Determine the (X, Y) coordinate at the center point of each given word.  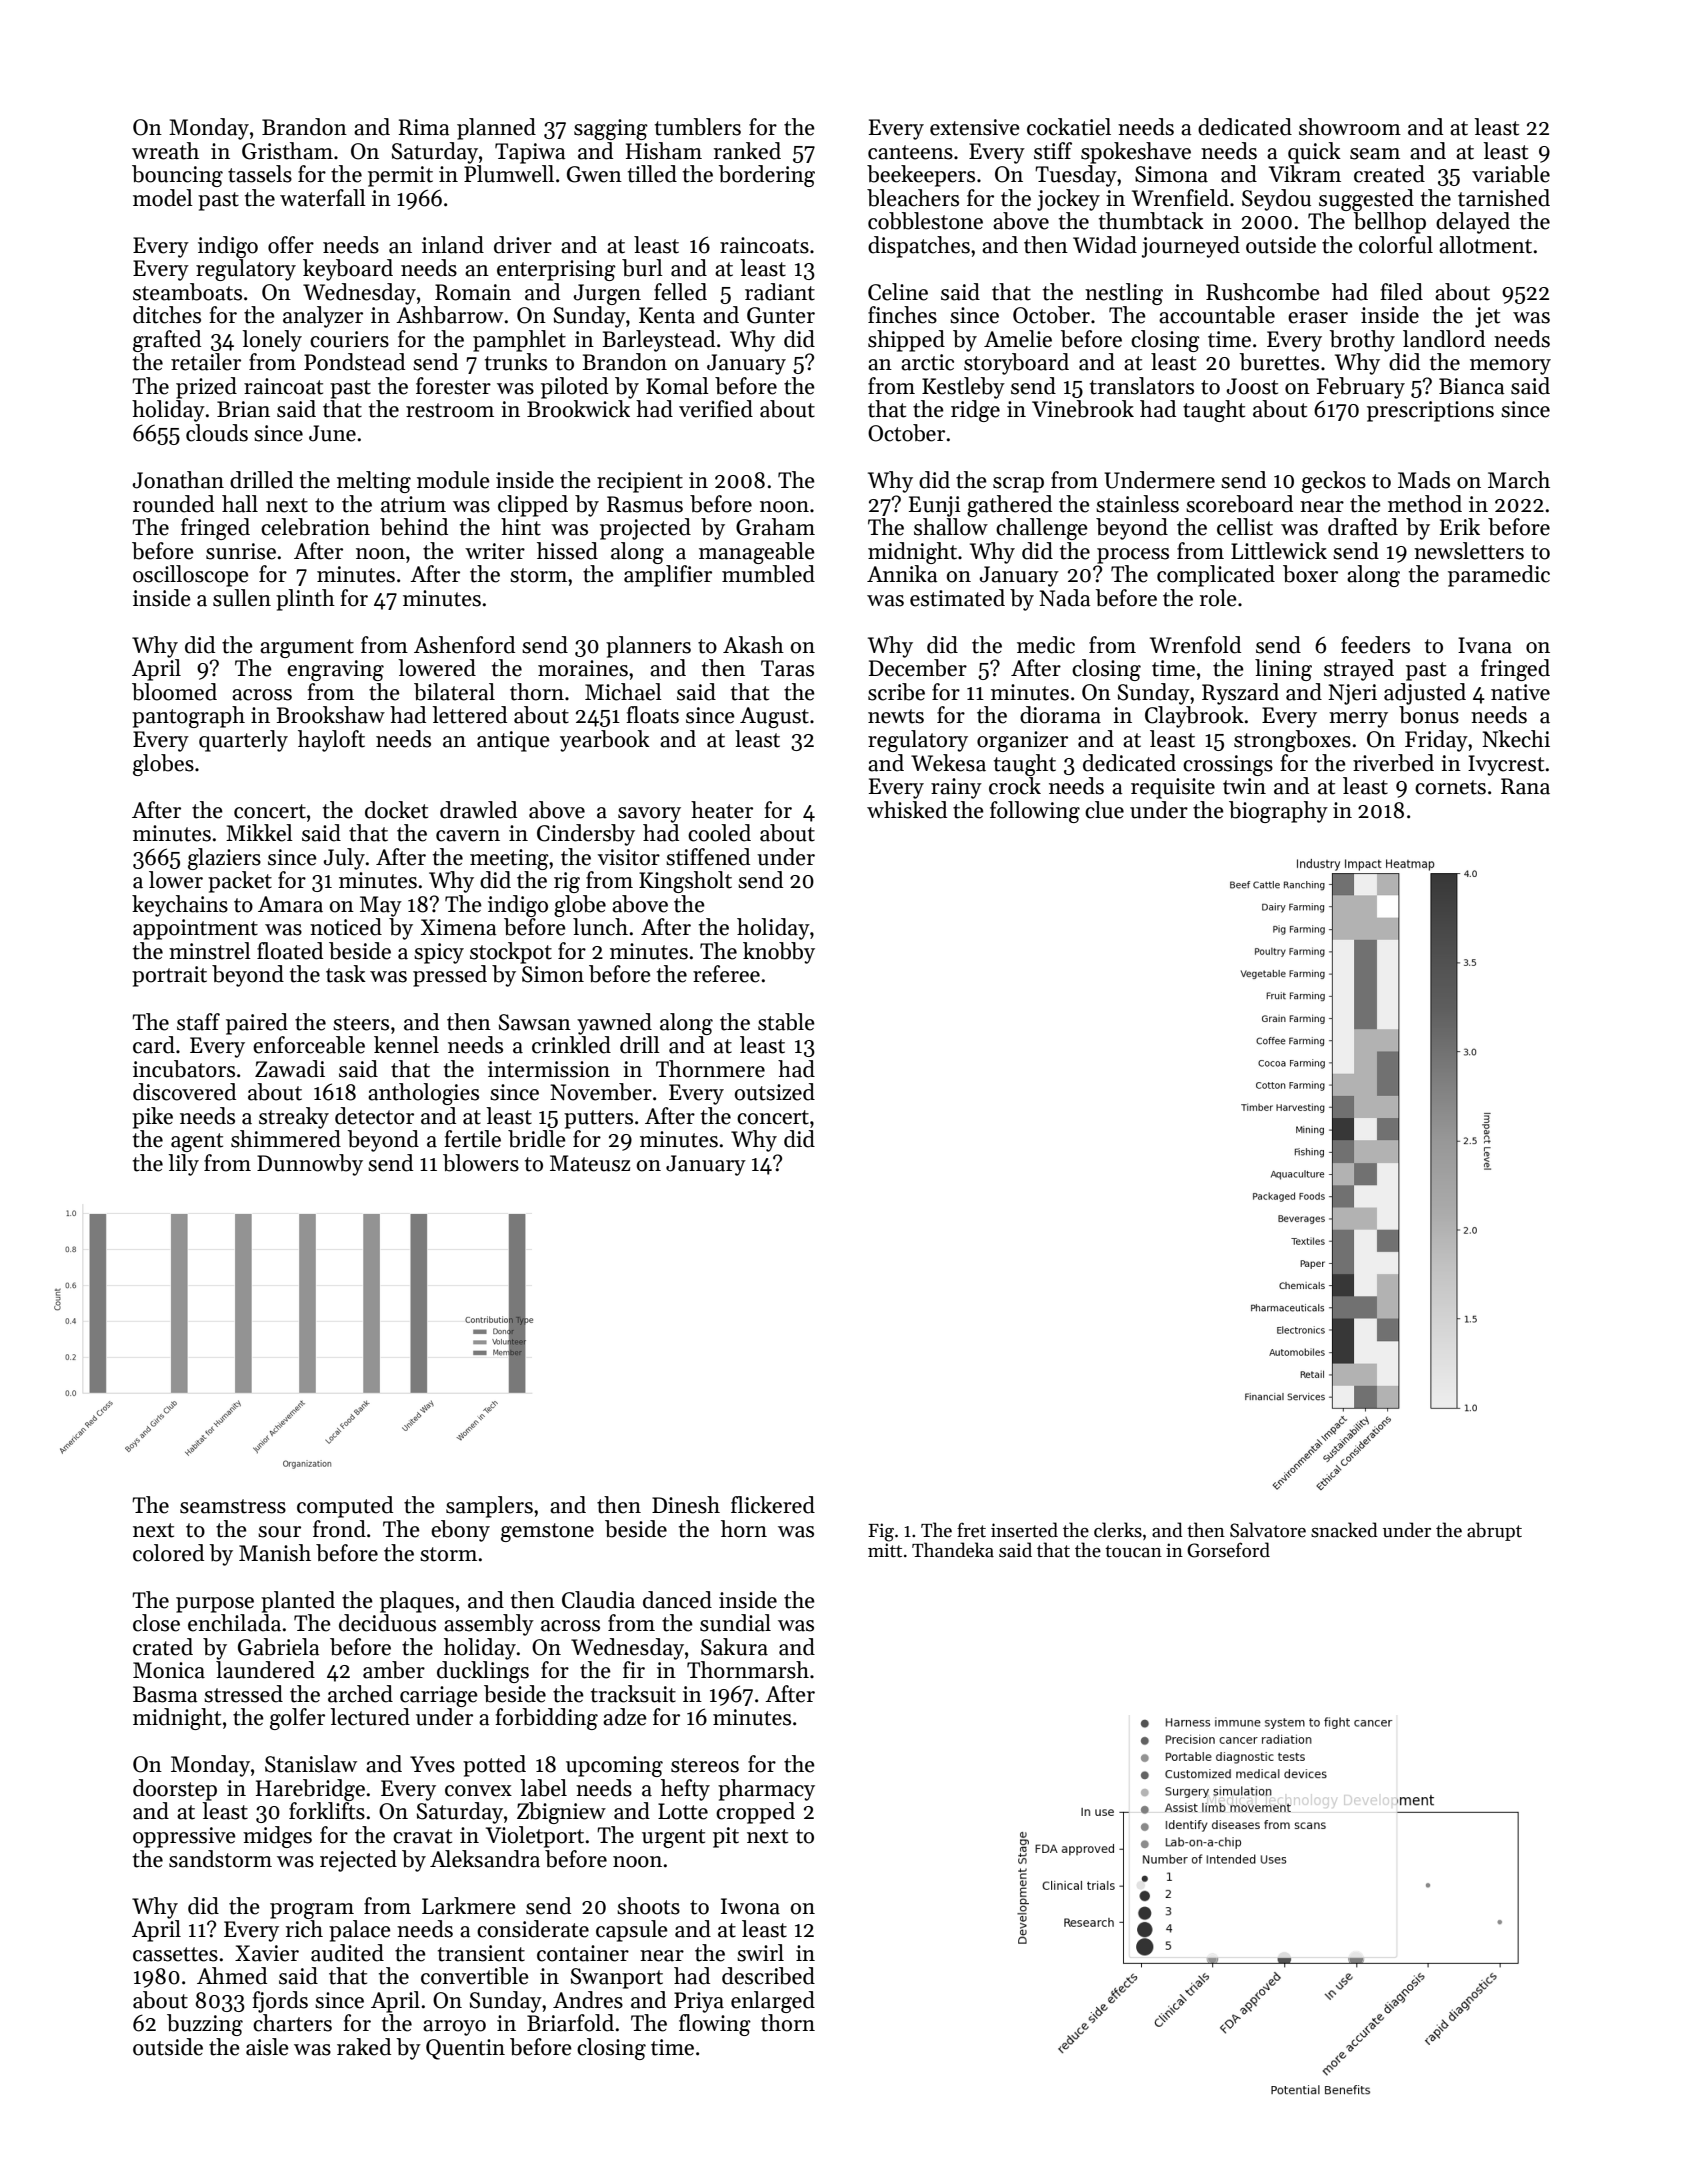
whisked (907, 810)
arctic (927, 362)
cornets (1450, 787)
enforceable (309, 1045)
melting (374, 482)
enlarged (773, 2002)
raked (364, 2047)
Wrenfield (1180, 198)
